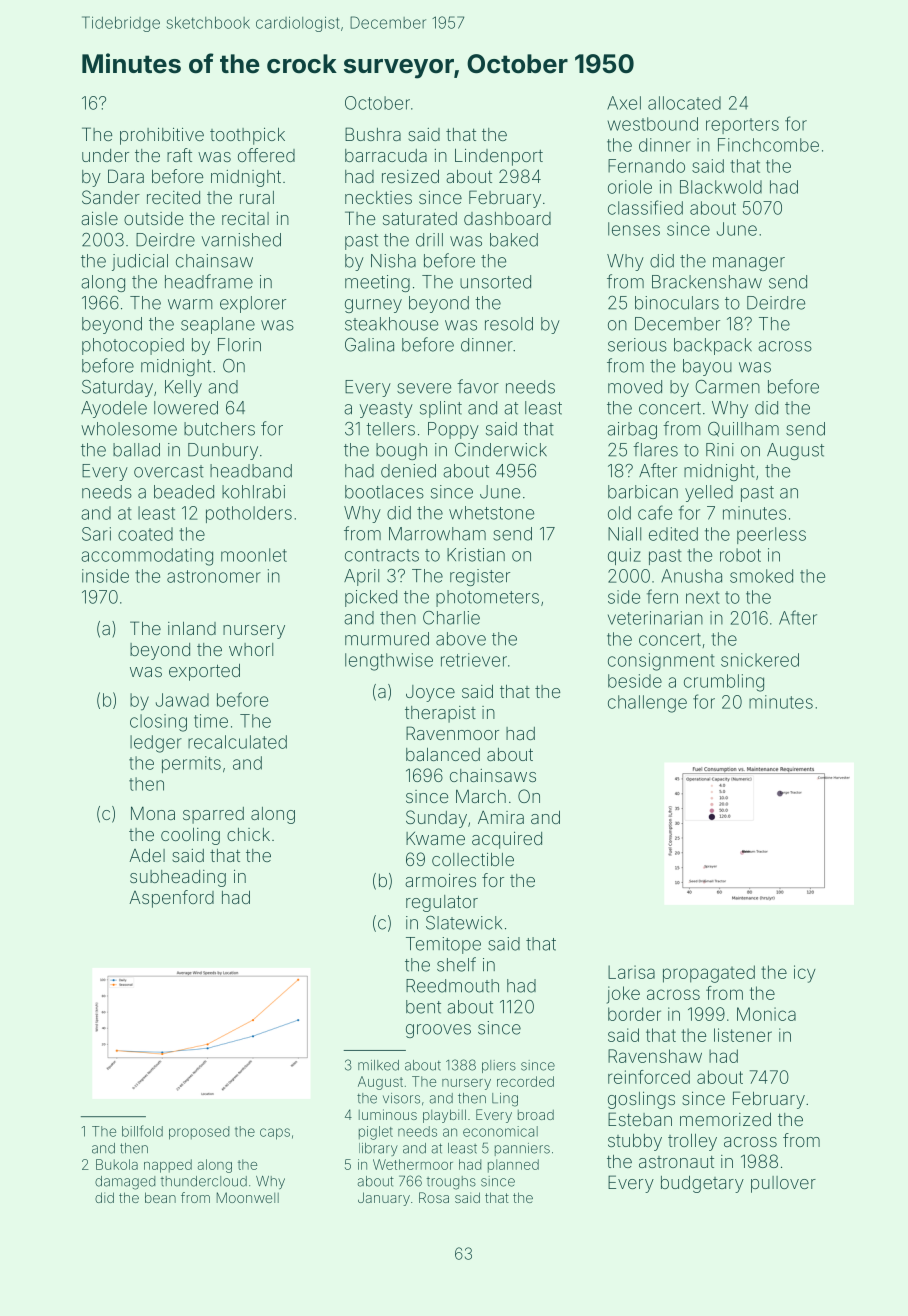 Image resolution: width=908 pixels, height=1316 pixels. What do you see at coordinates (126, 176) in the page?
I see `Dara` at bounding box center [126, 176].
